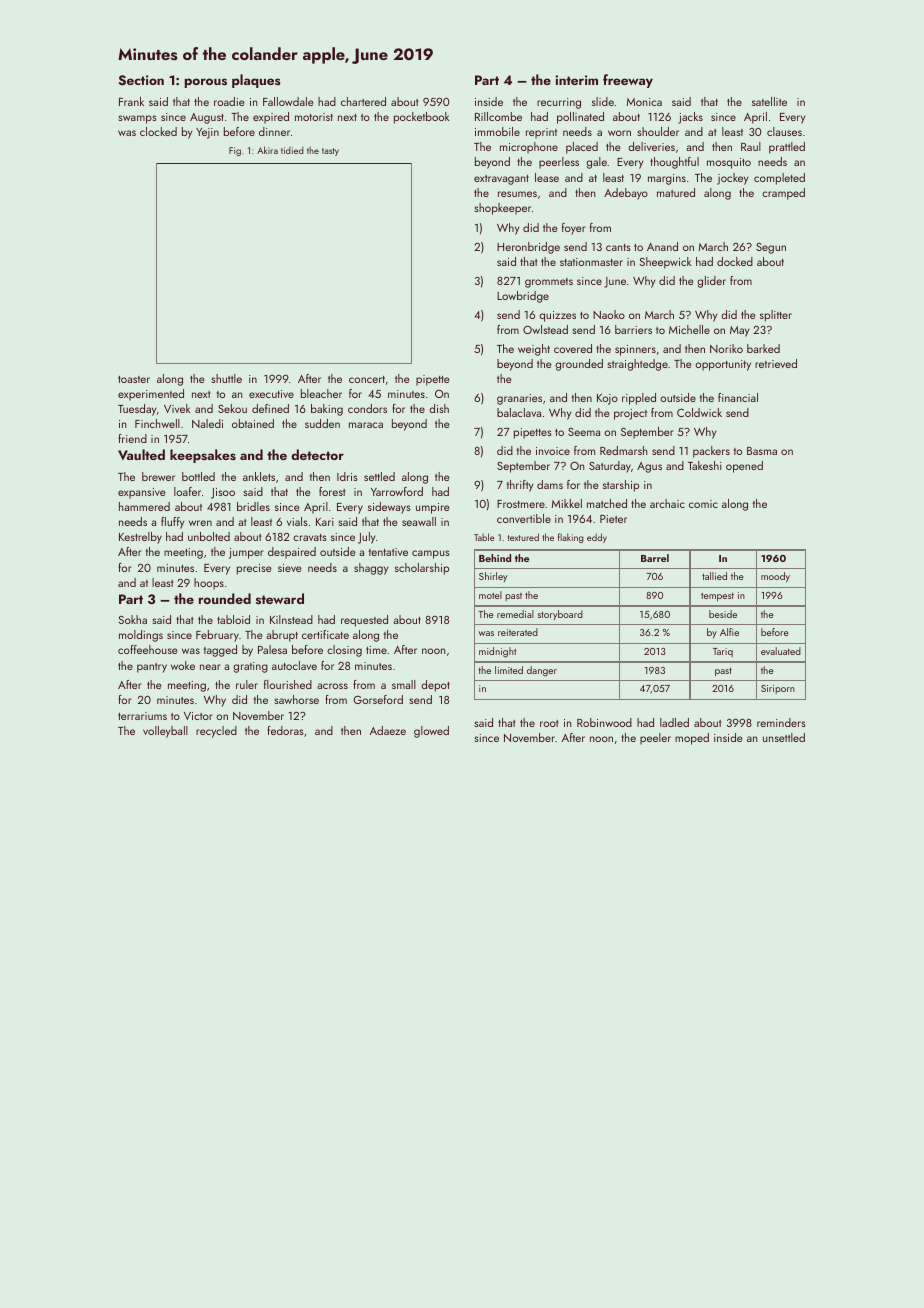 This page has height=1308, width=924. What do you see at coordinates (699, 412) in the page?
I see `Coldwick` at bounding box center [699, 412].
